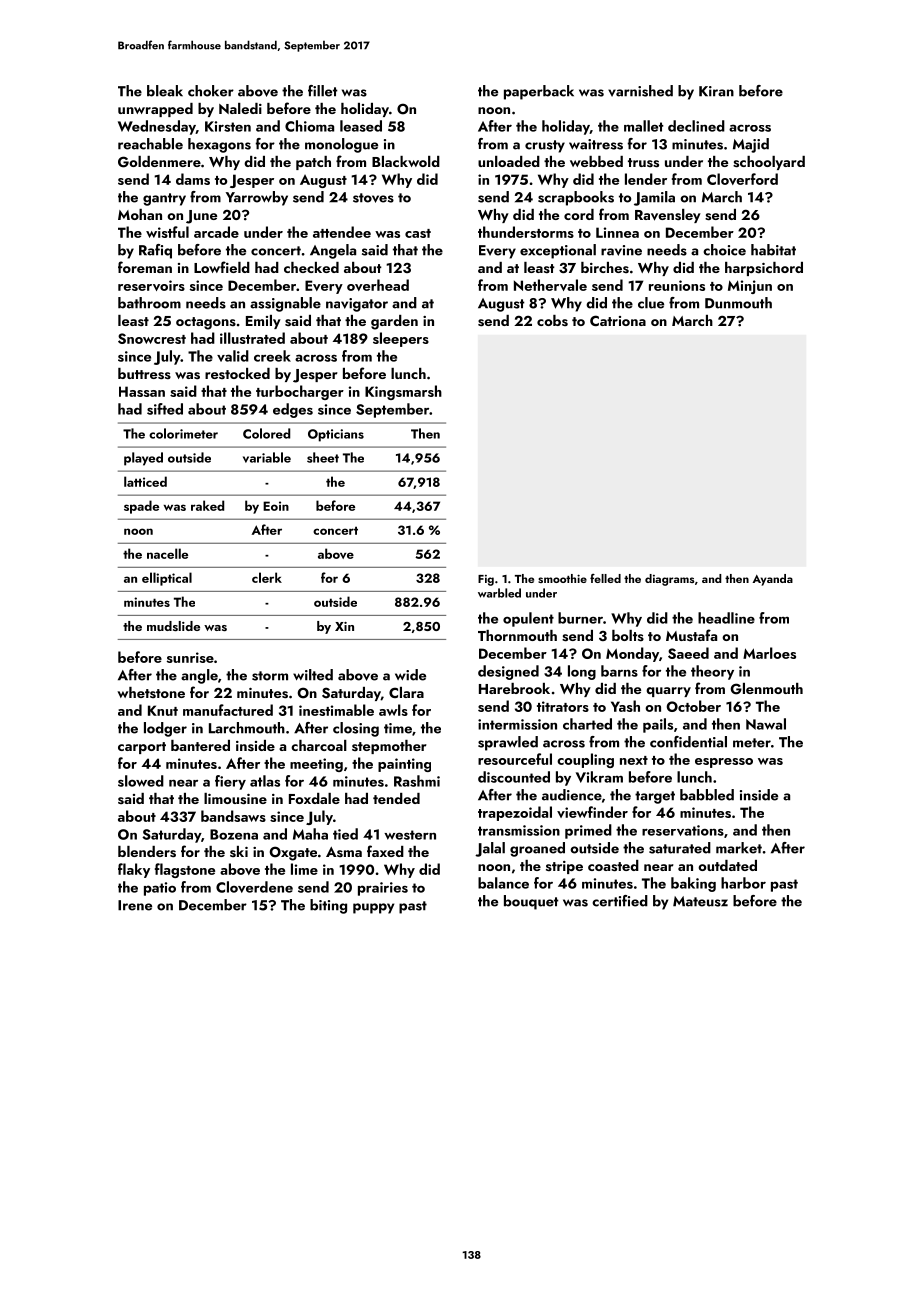 The width and height of the document is (924, 1308). Describe the element at coordinates (508, 672) in the document. I see `designed` at that location.
